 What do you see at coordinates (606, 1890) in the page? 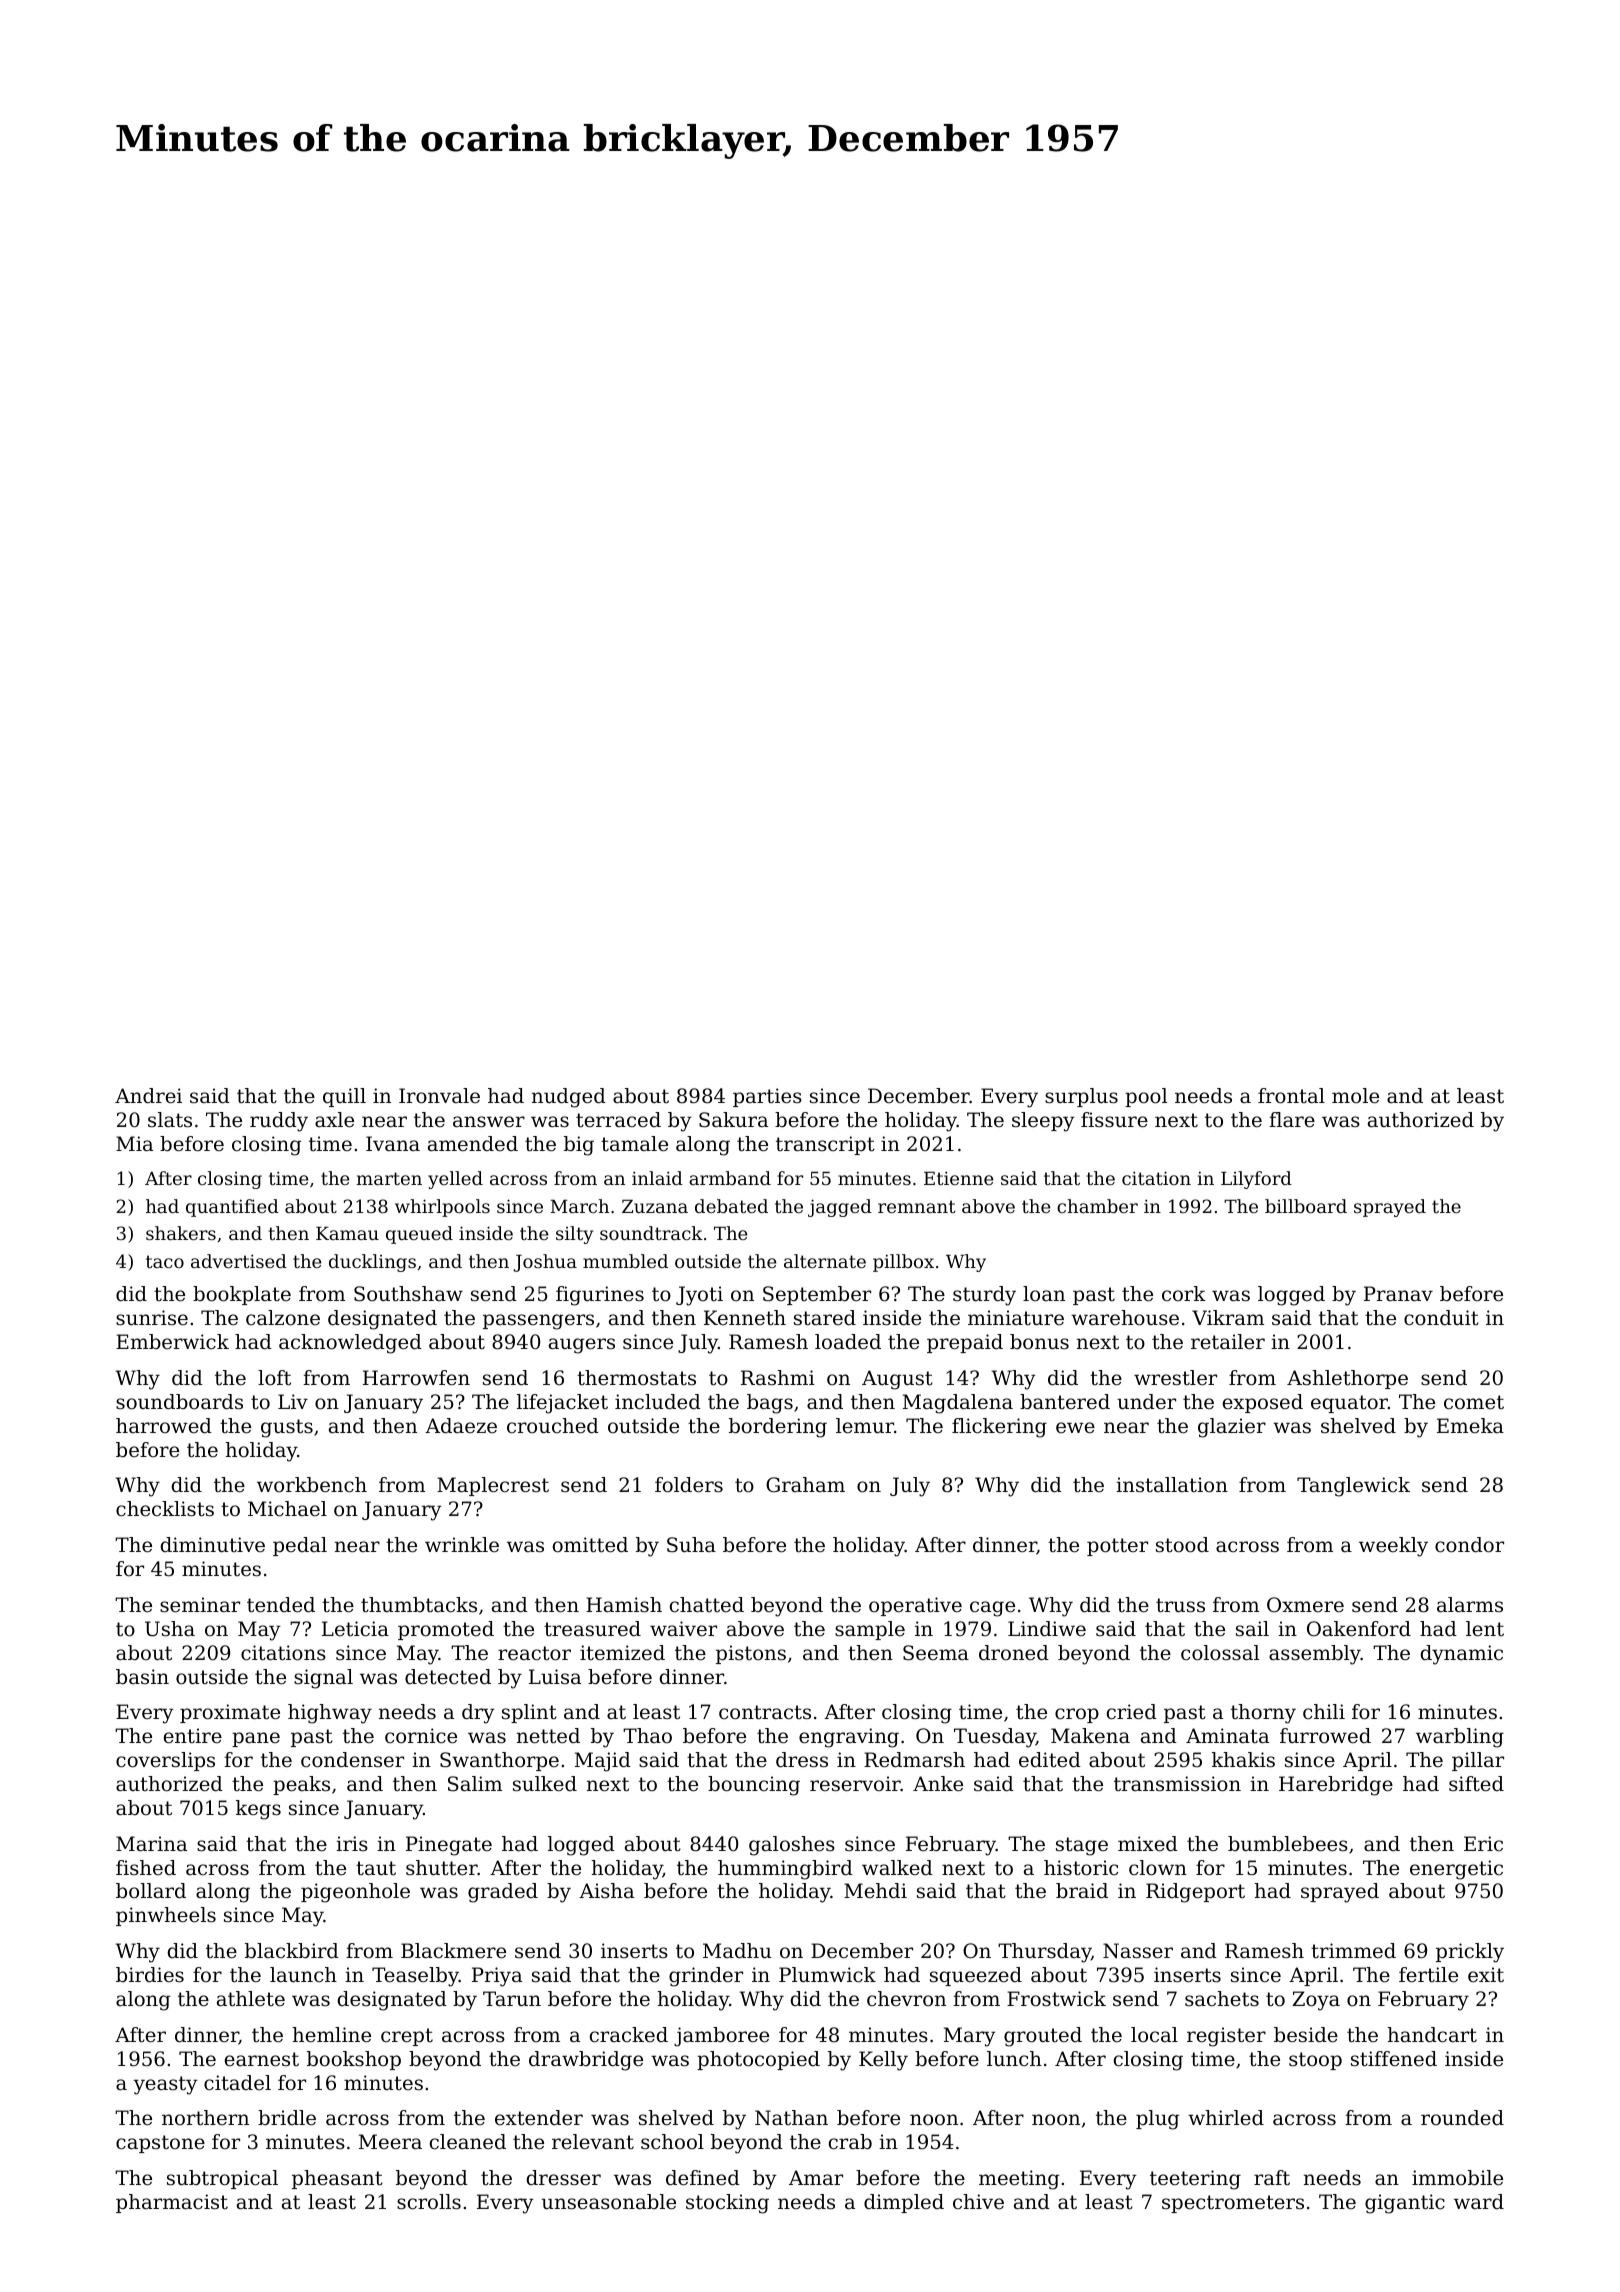
I see `Aisha` at bounding box center [606, 1890].
